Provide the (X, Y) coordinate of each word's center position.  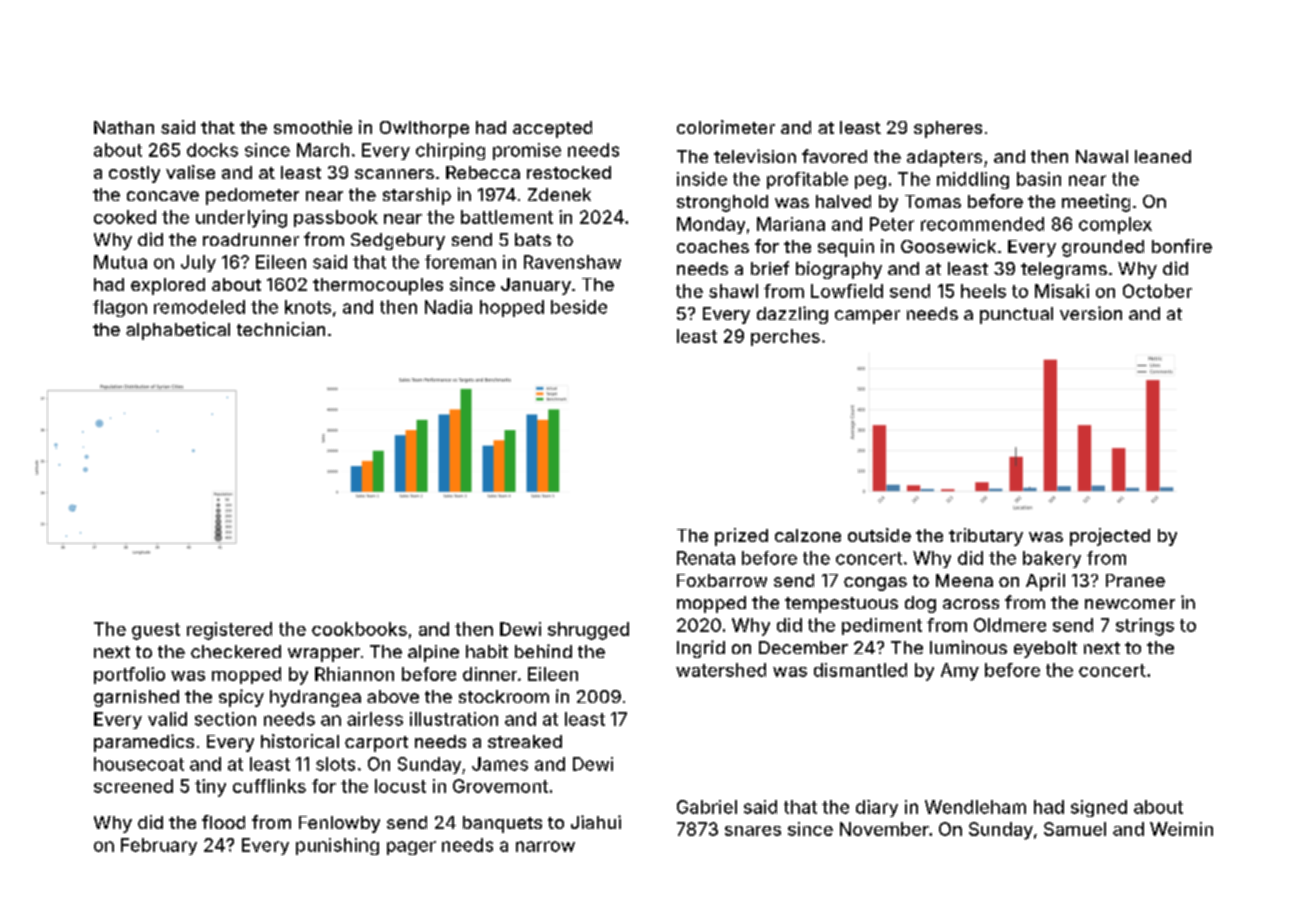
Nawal (1102, 156)
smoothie (313, 127)
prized (741, 537)
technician (281, 329)
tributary (986, 537)
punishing (337, 846)
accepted (552, 129)
